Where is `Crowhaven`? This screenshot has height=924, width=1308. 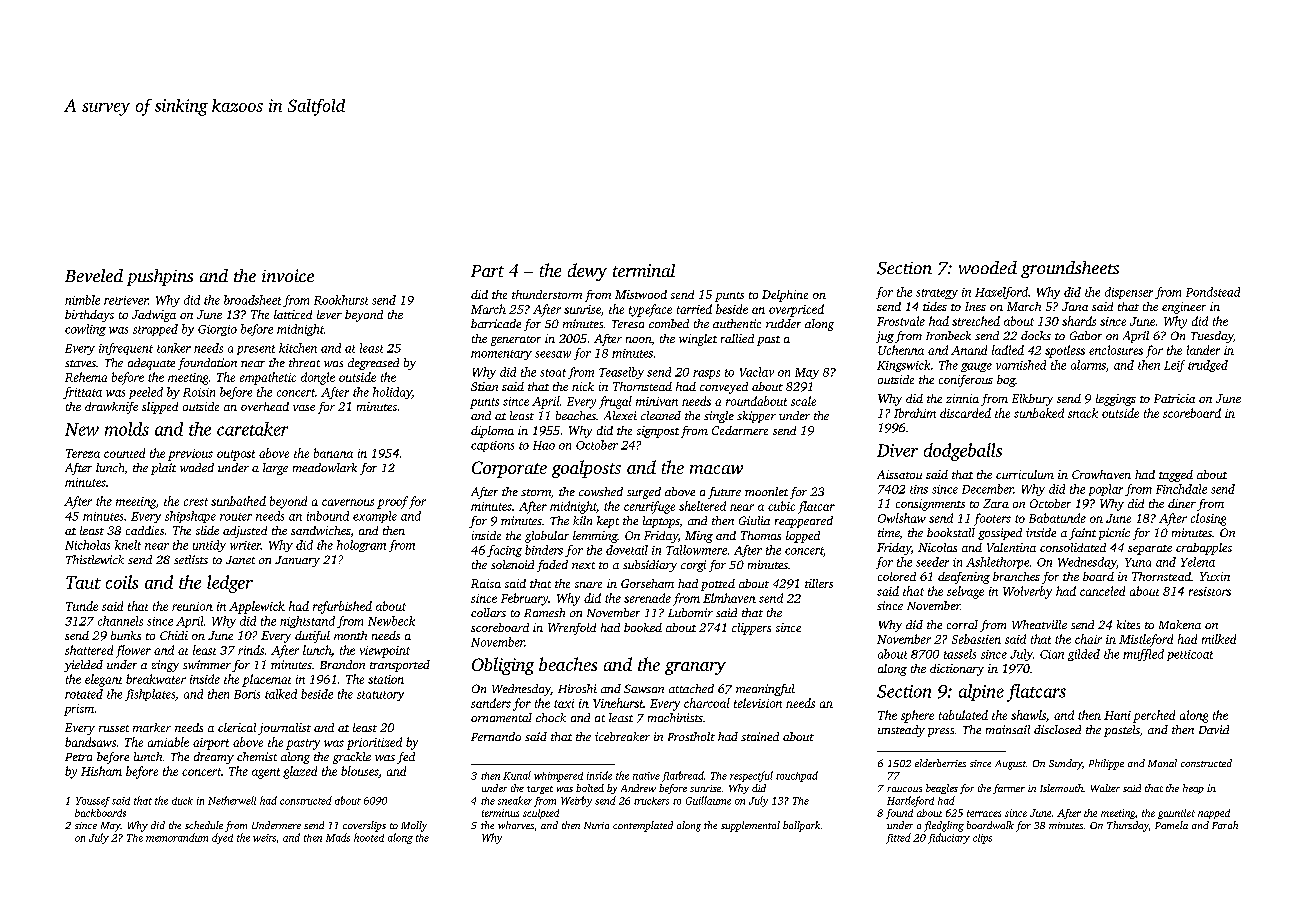
Crowhaven is located at coordinates (1101, 474).
